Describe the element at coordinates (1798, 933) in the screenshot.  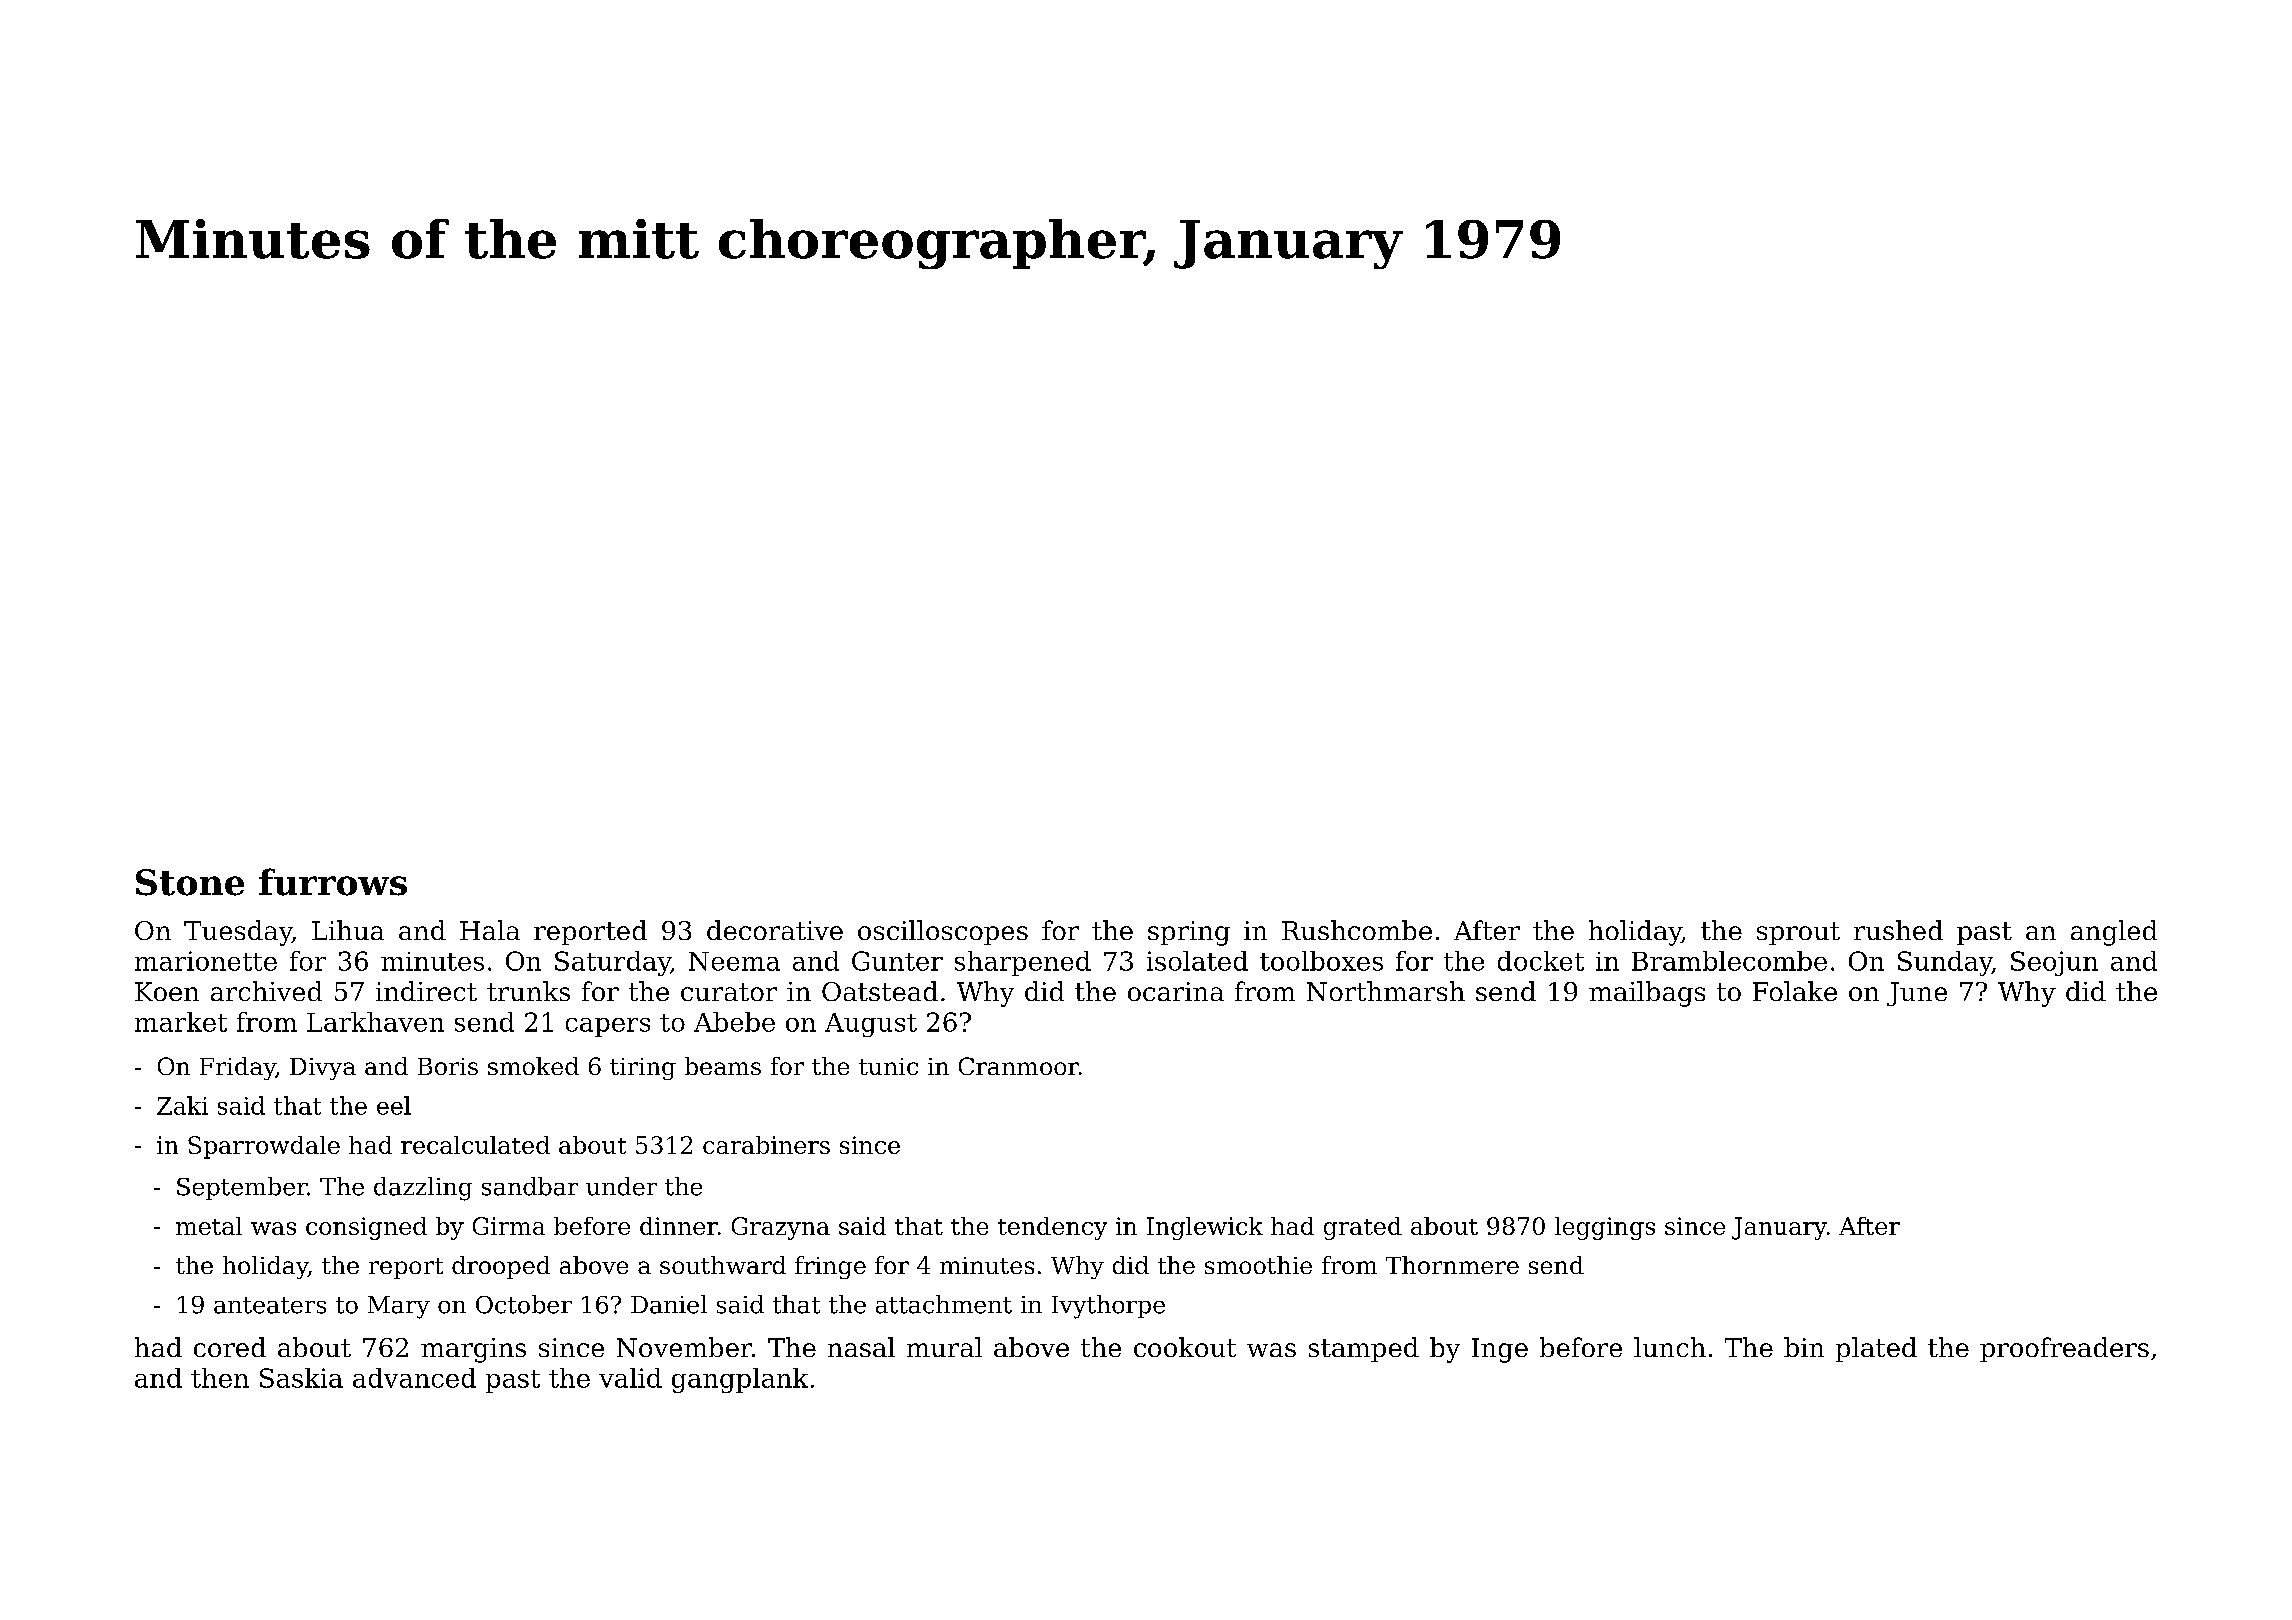
I see `sprout` at that location.
